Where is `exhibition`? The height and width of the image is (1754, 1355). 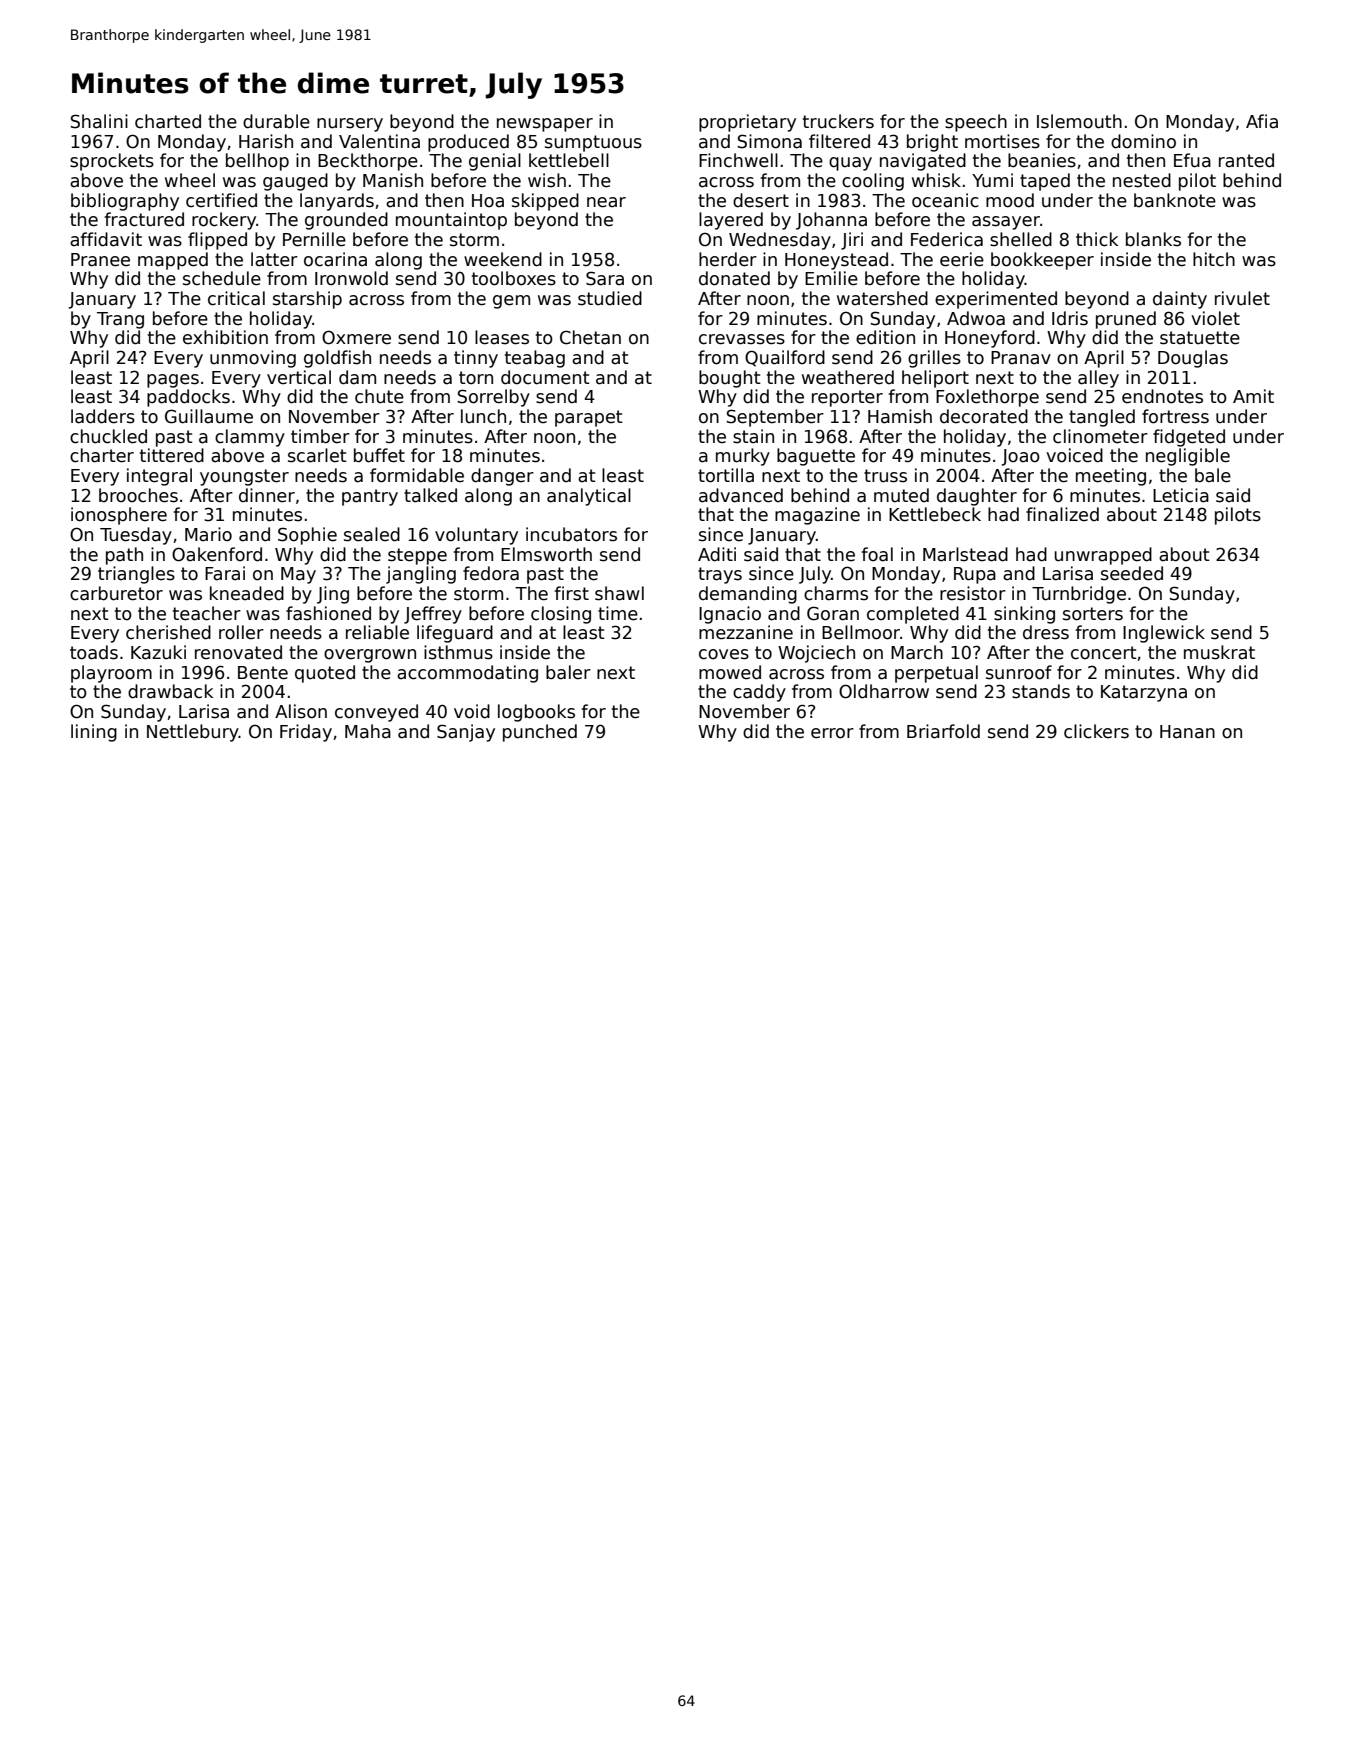
exhibition is located at coordinates (225, 337).
